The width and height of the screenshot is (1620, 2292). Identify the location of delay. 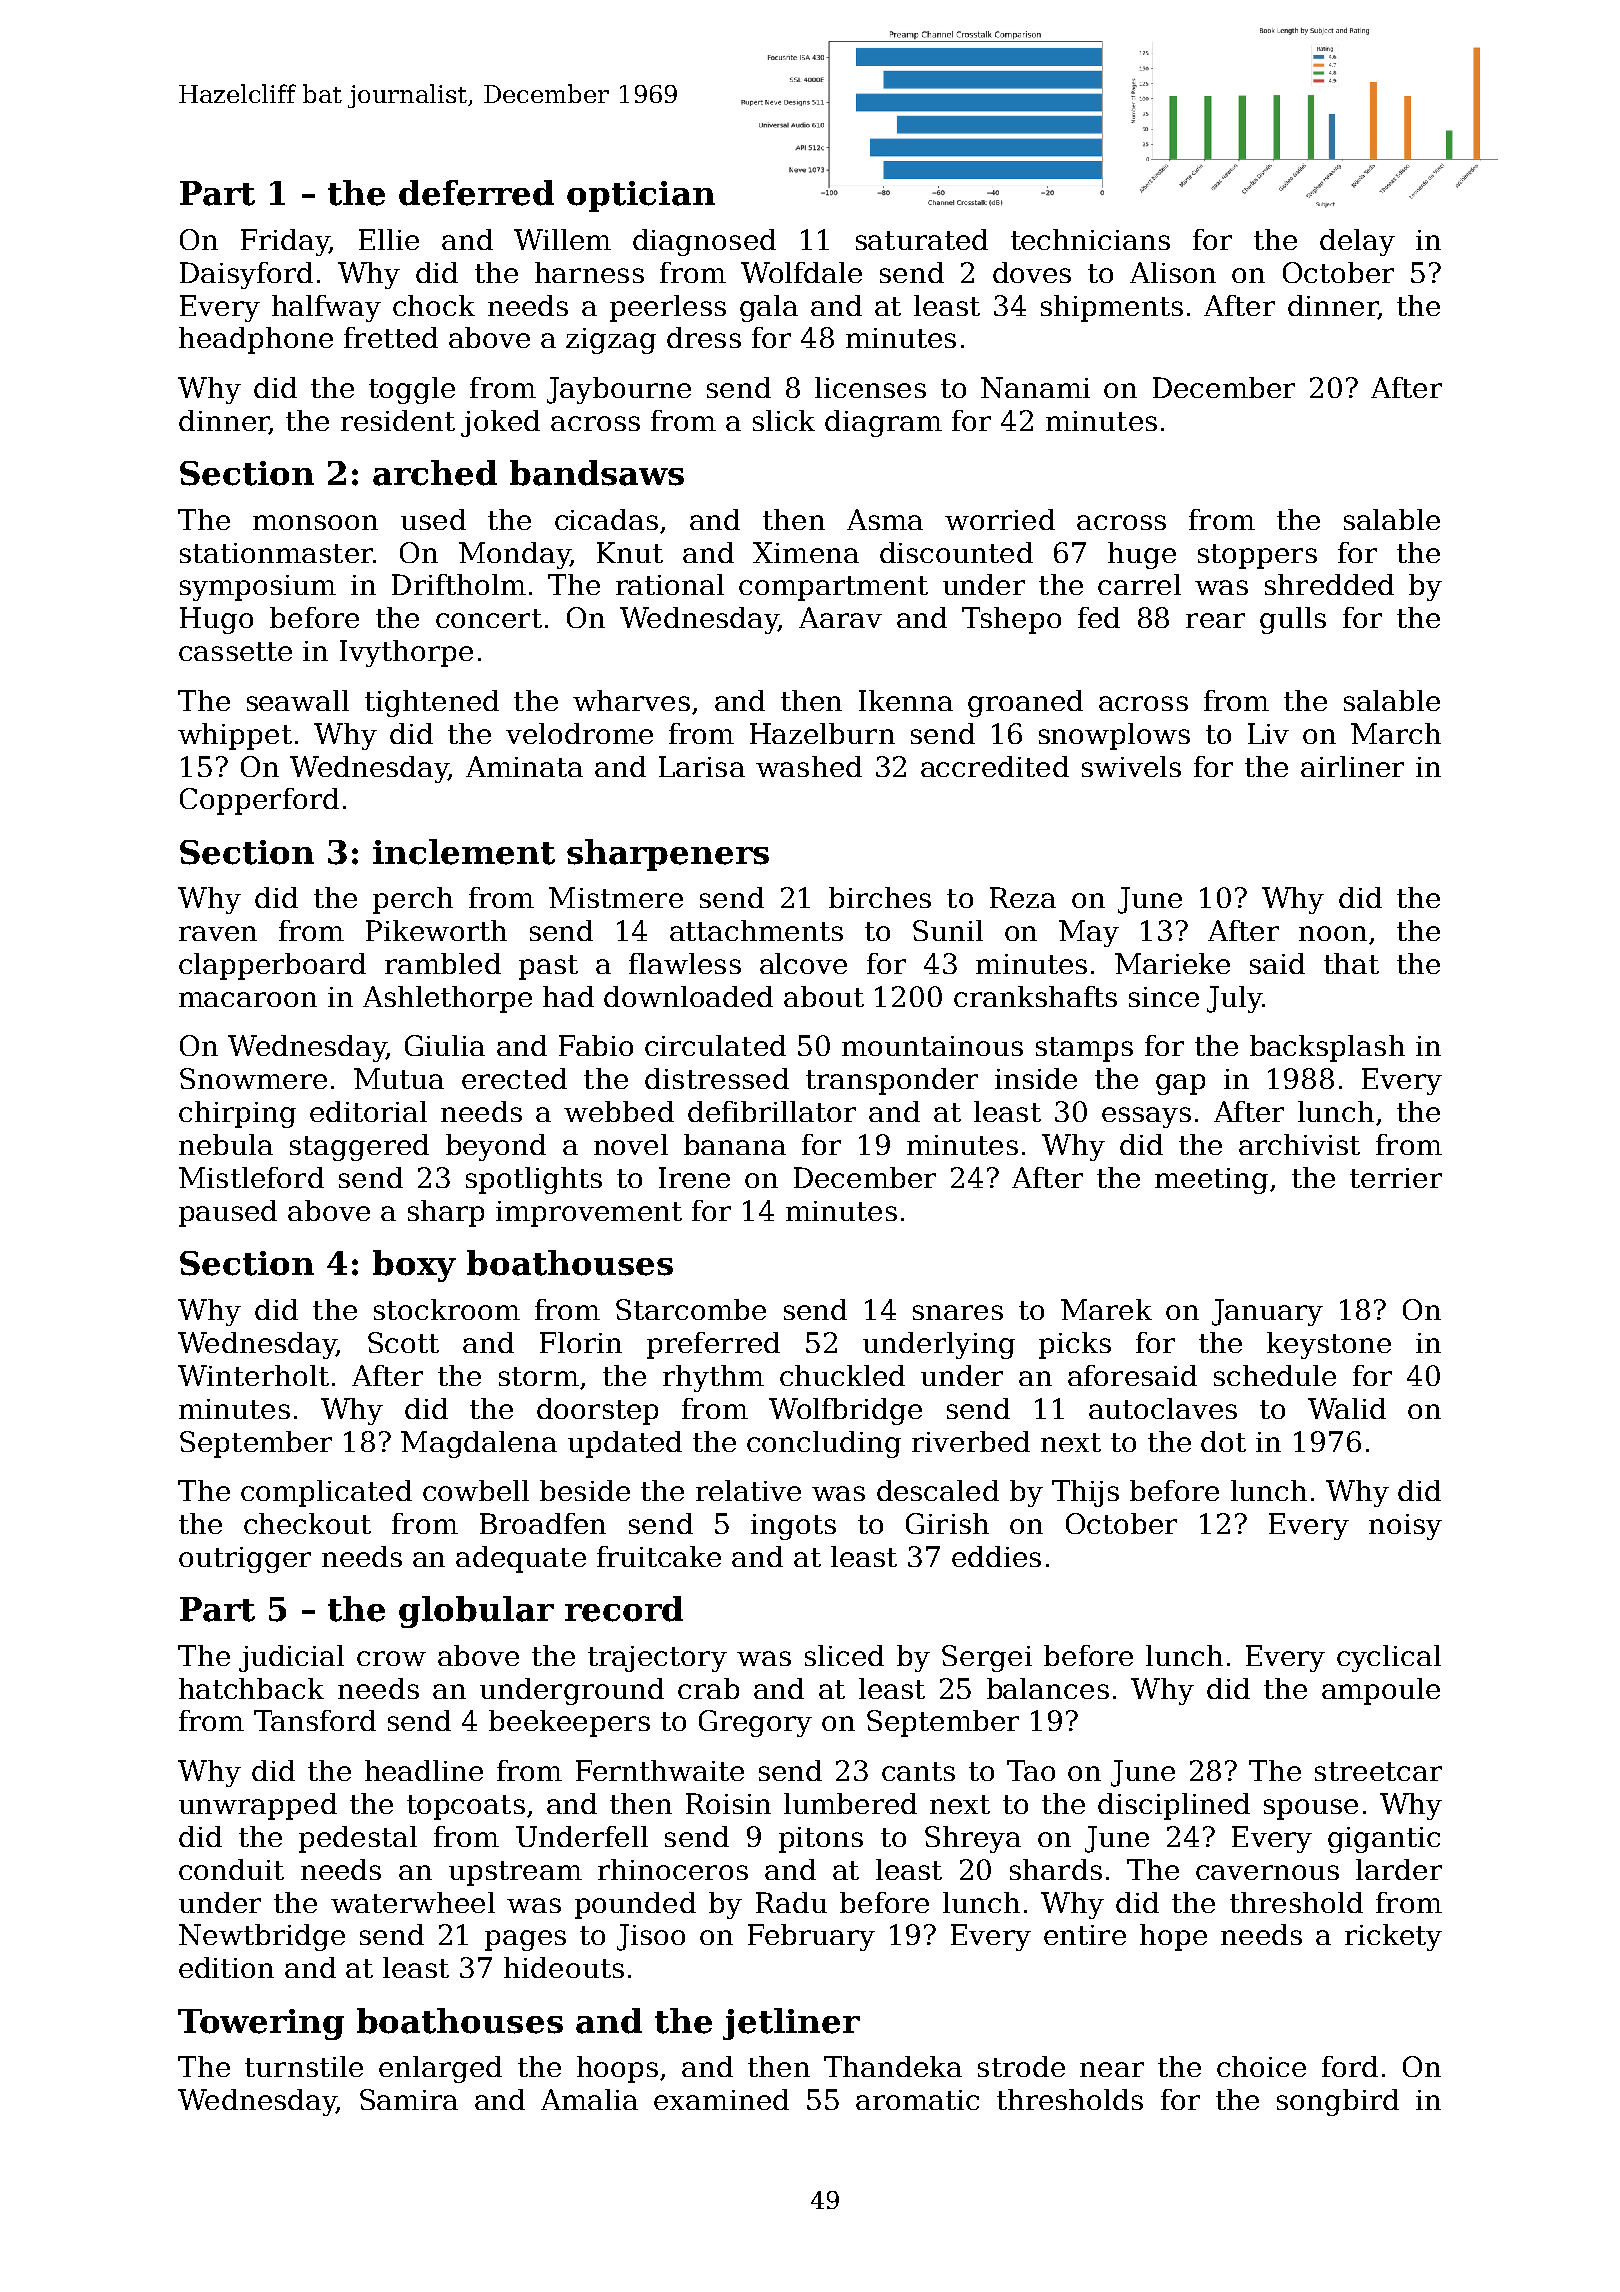
(1357, 242).
